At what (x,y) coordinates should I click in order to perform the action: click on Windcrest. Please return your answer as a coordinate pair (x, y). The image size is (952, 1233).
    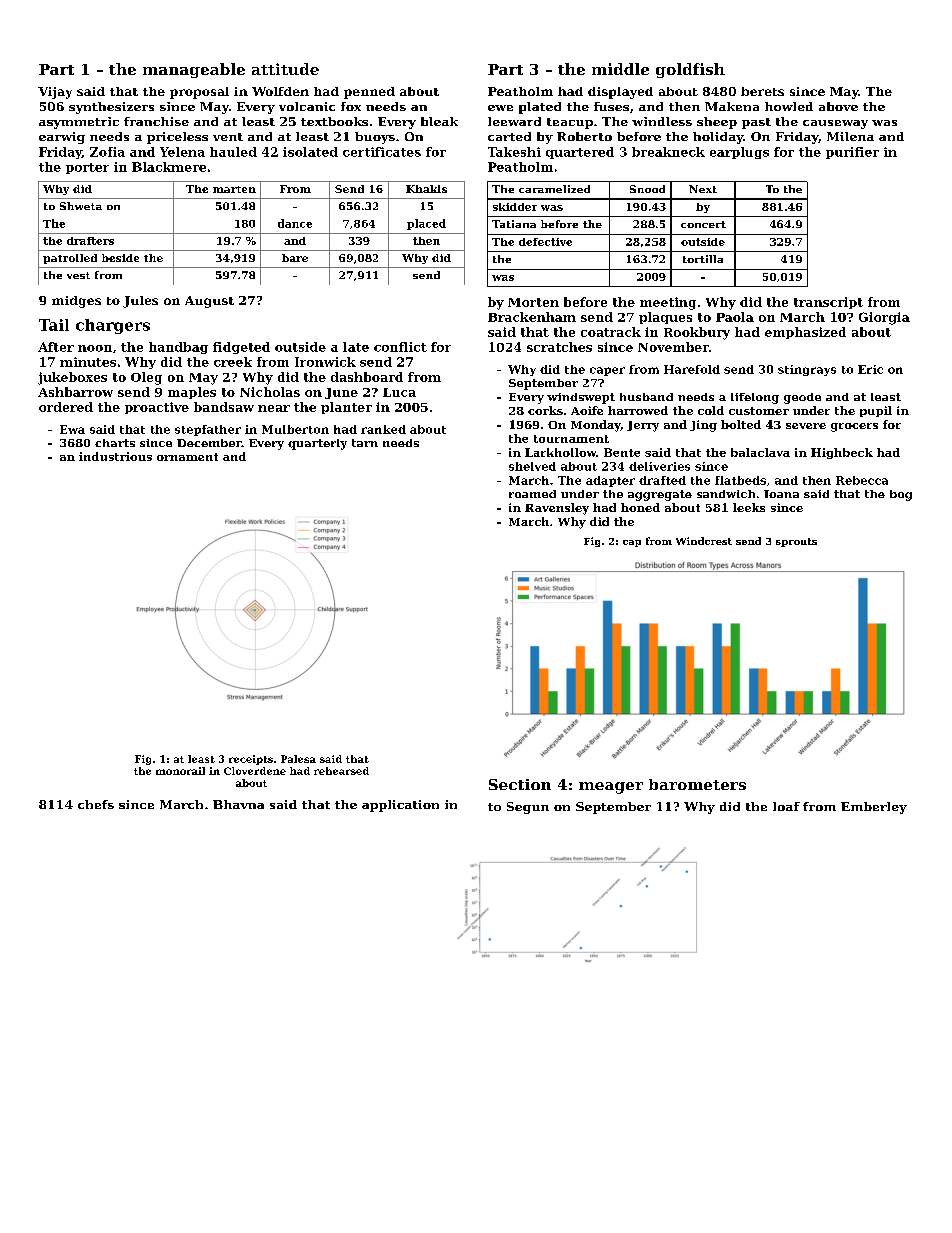
    Looking at the image, I should click on (704, 541).
